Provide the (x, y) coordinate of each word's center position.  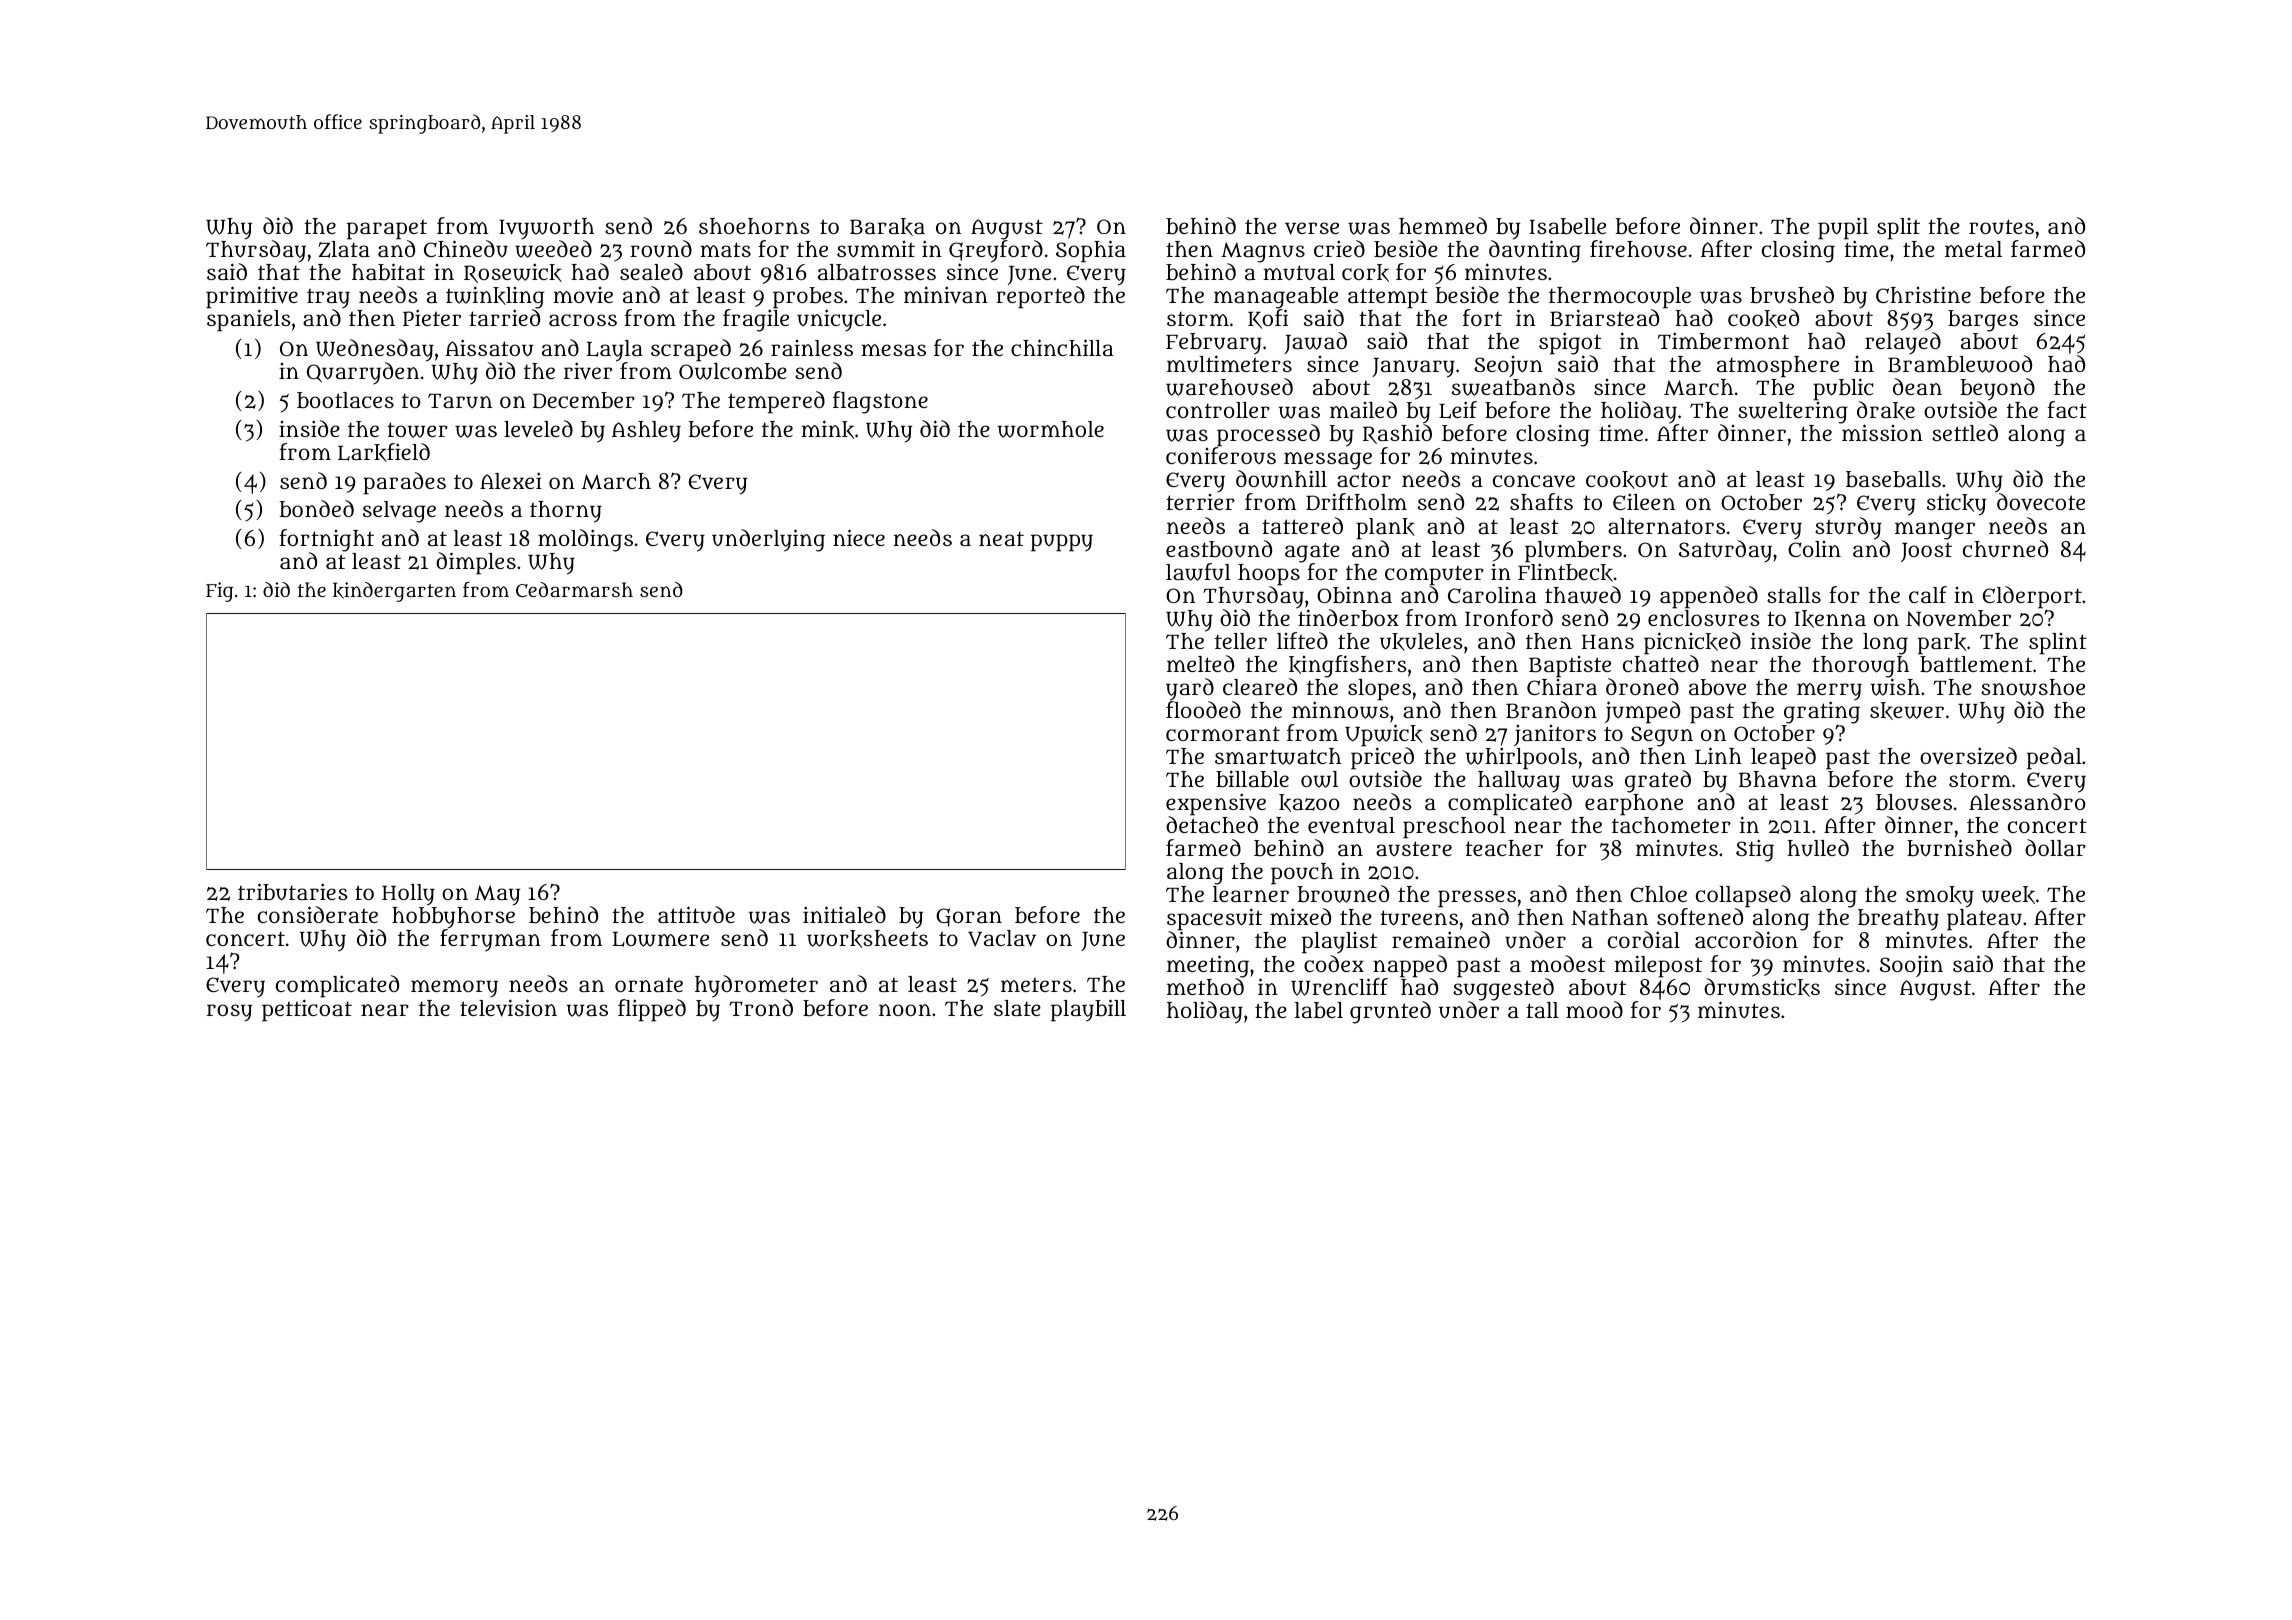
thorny (566, 512)
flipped (652, 1010)
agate (1312, 552)
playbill (1088, 1010)
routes (2001, 226)
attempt (1388, 298)
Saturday (1725, 551)
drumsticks (1762, 987)
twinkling (495, 297)
